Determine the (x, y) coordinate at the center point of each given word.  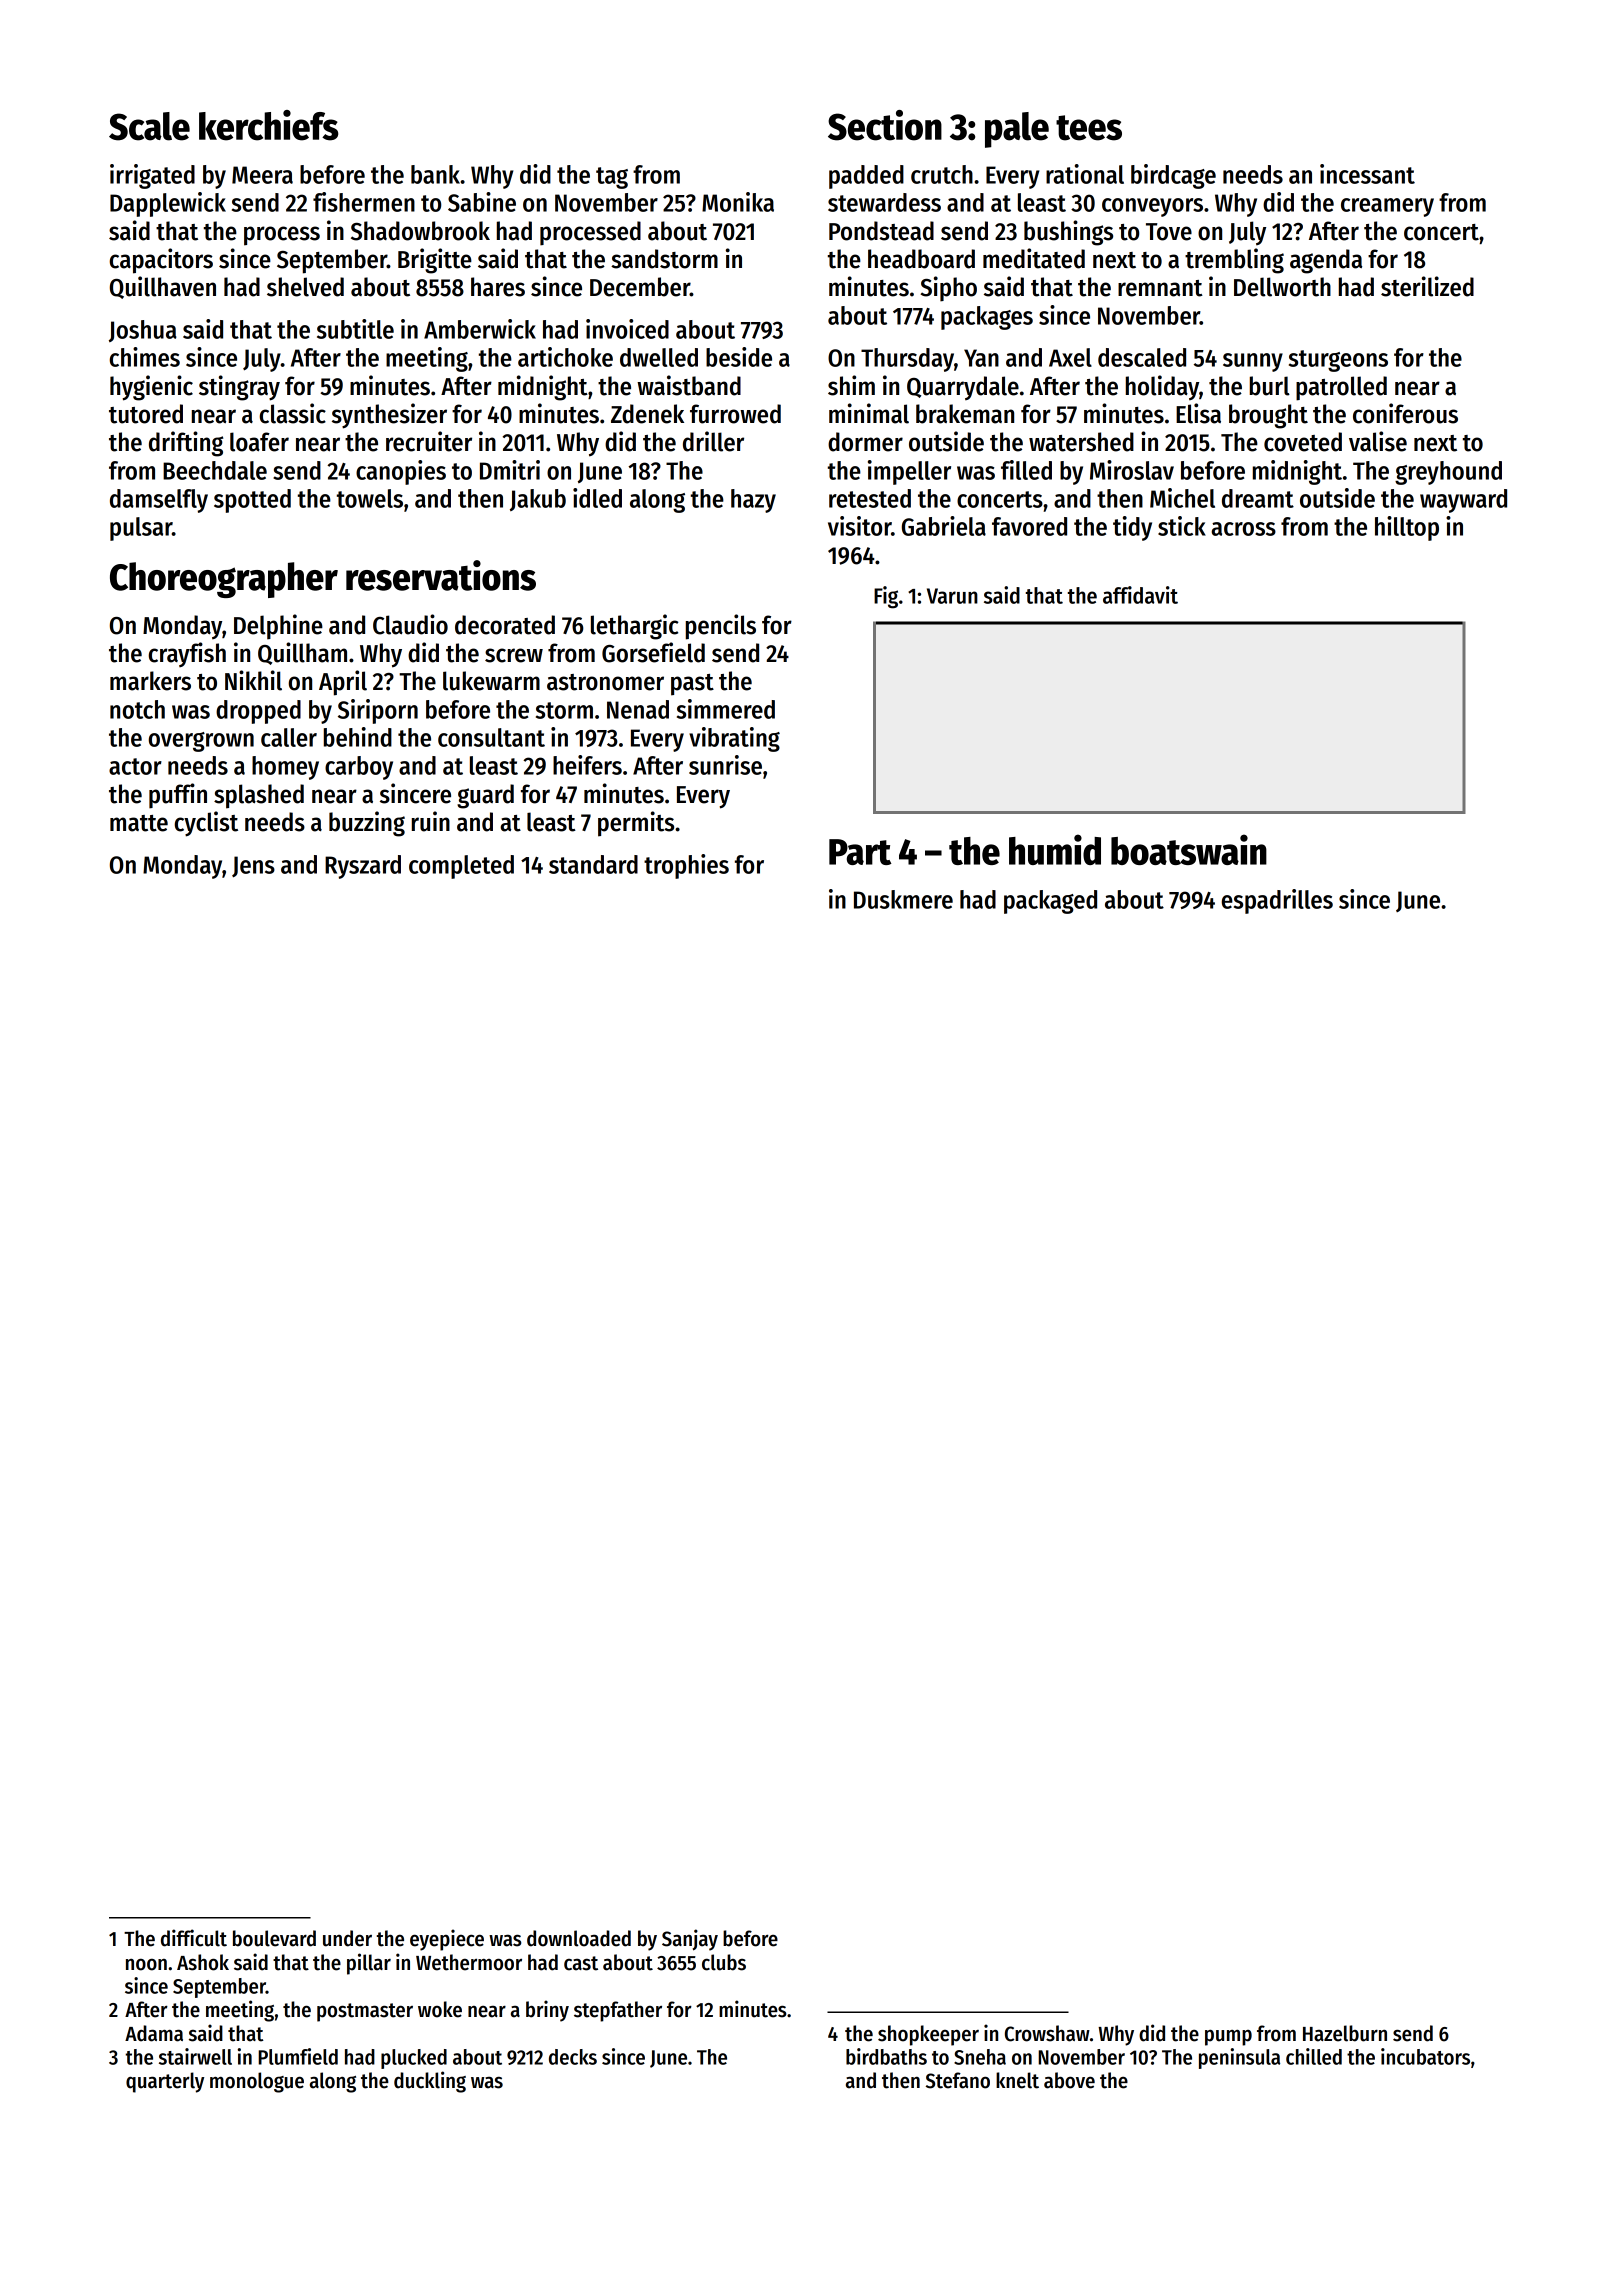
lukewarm (491, 681)
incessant (1367, 174)
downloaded (579, 1938)
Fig (886, 597)
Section (885, 125)
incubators (1425, 2056)
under (347, 1938)
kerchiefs (269, 125)
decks (573, 2057)
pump (1228, 2038)
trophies (686, 866)
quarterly (165, 2082)
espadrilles (1277, 901)
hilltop (1407, 528)
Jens (253, 867)
